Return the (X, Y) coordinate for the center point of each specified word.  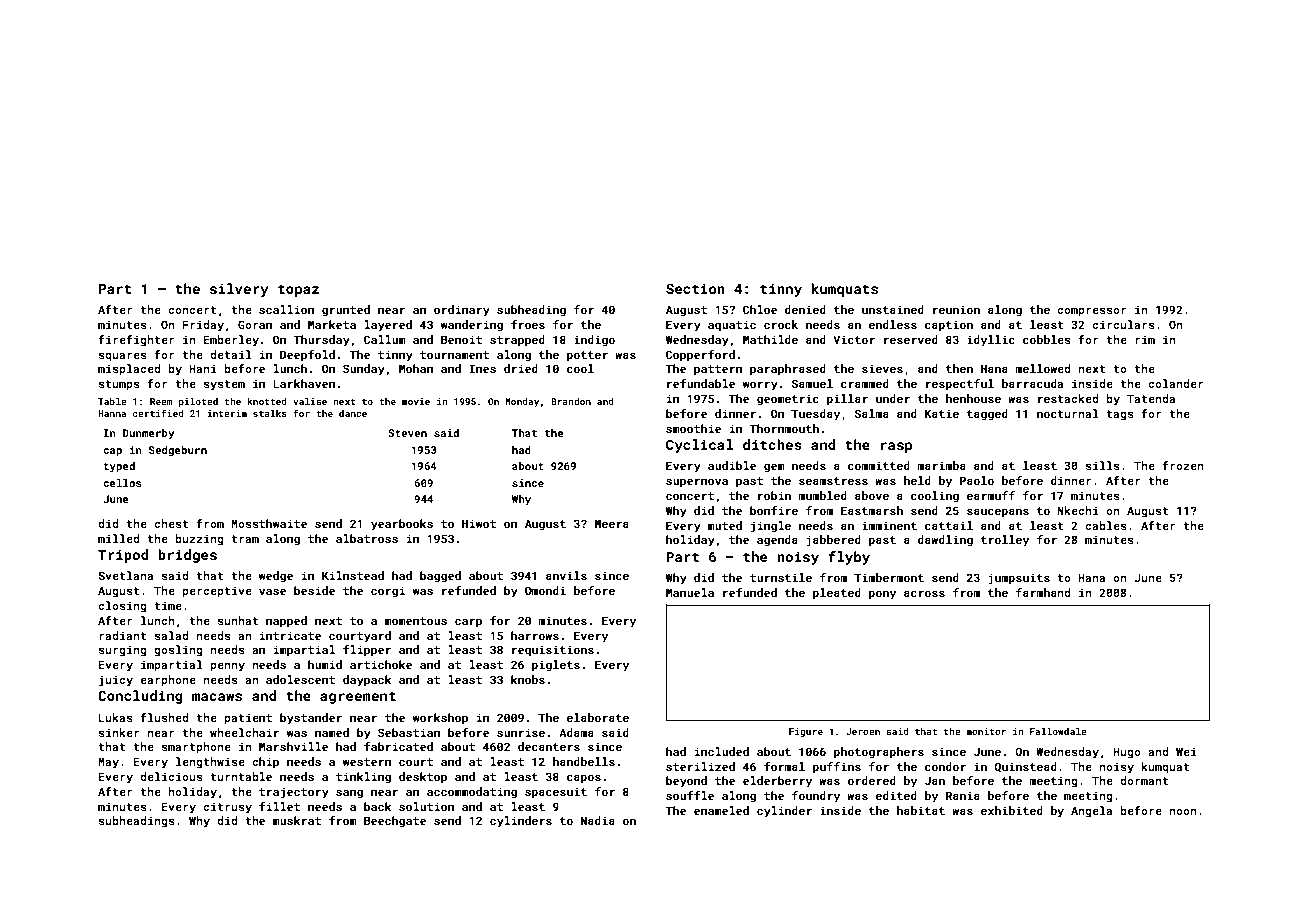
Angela (1091, 812)
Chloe (760, 309)
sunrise (521, 732)
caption (949, 326)
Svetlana (125, 575)
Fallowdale (1058, 731)
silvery (239, 290)
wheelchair (244, 732)
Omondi (545, 590)
